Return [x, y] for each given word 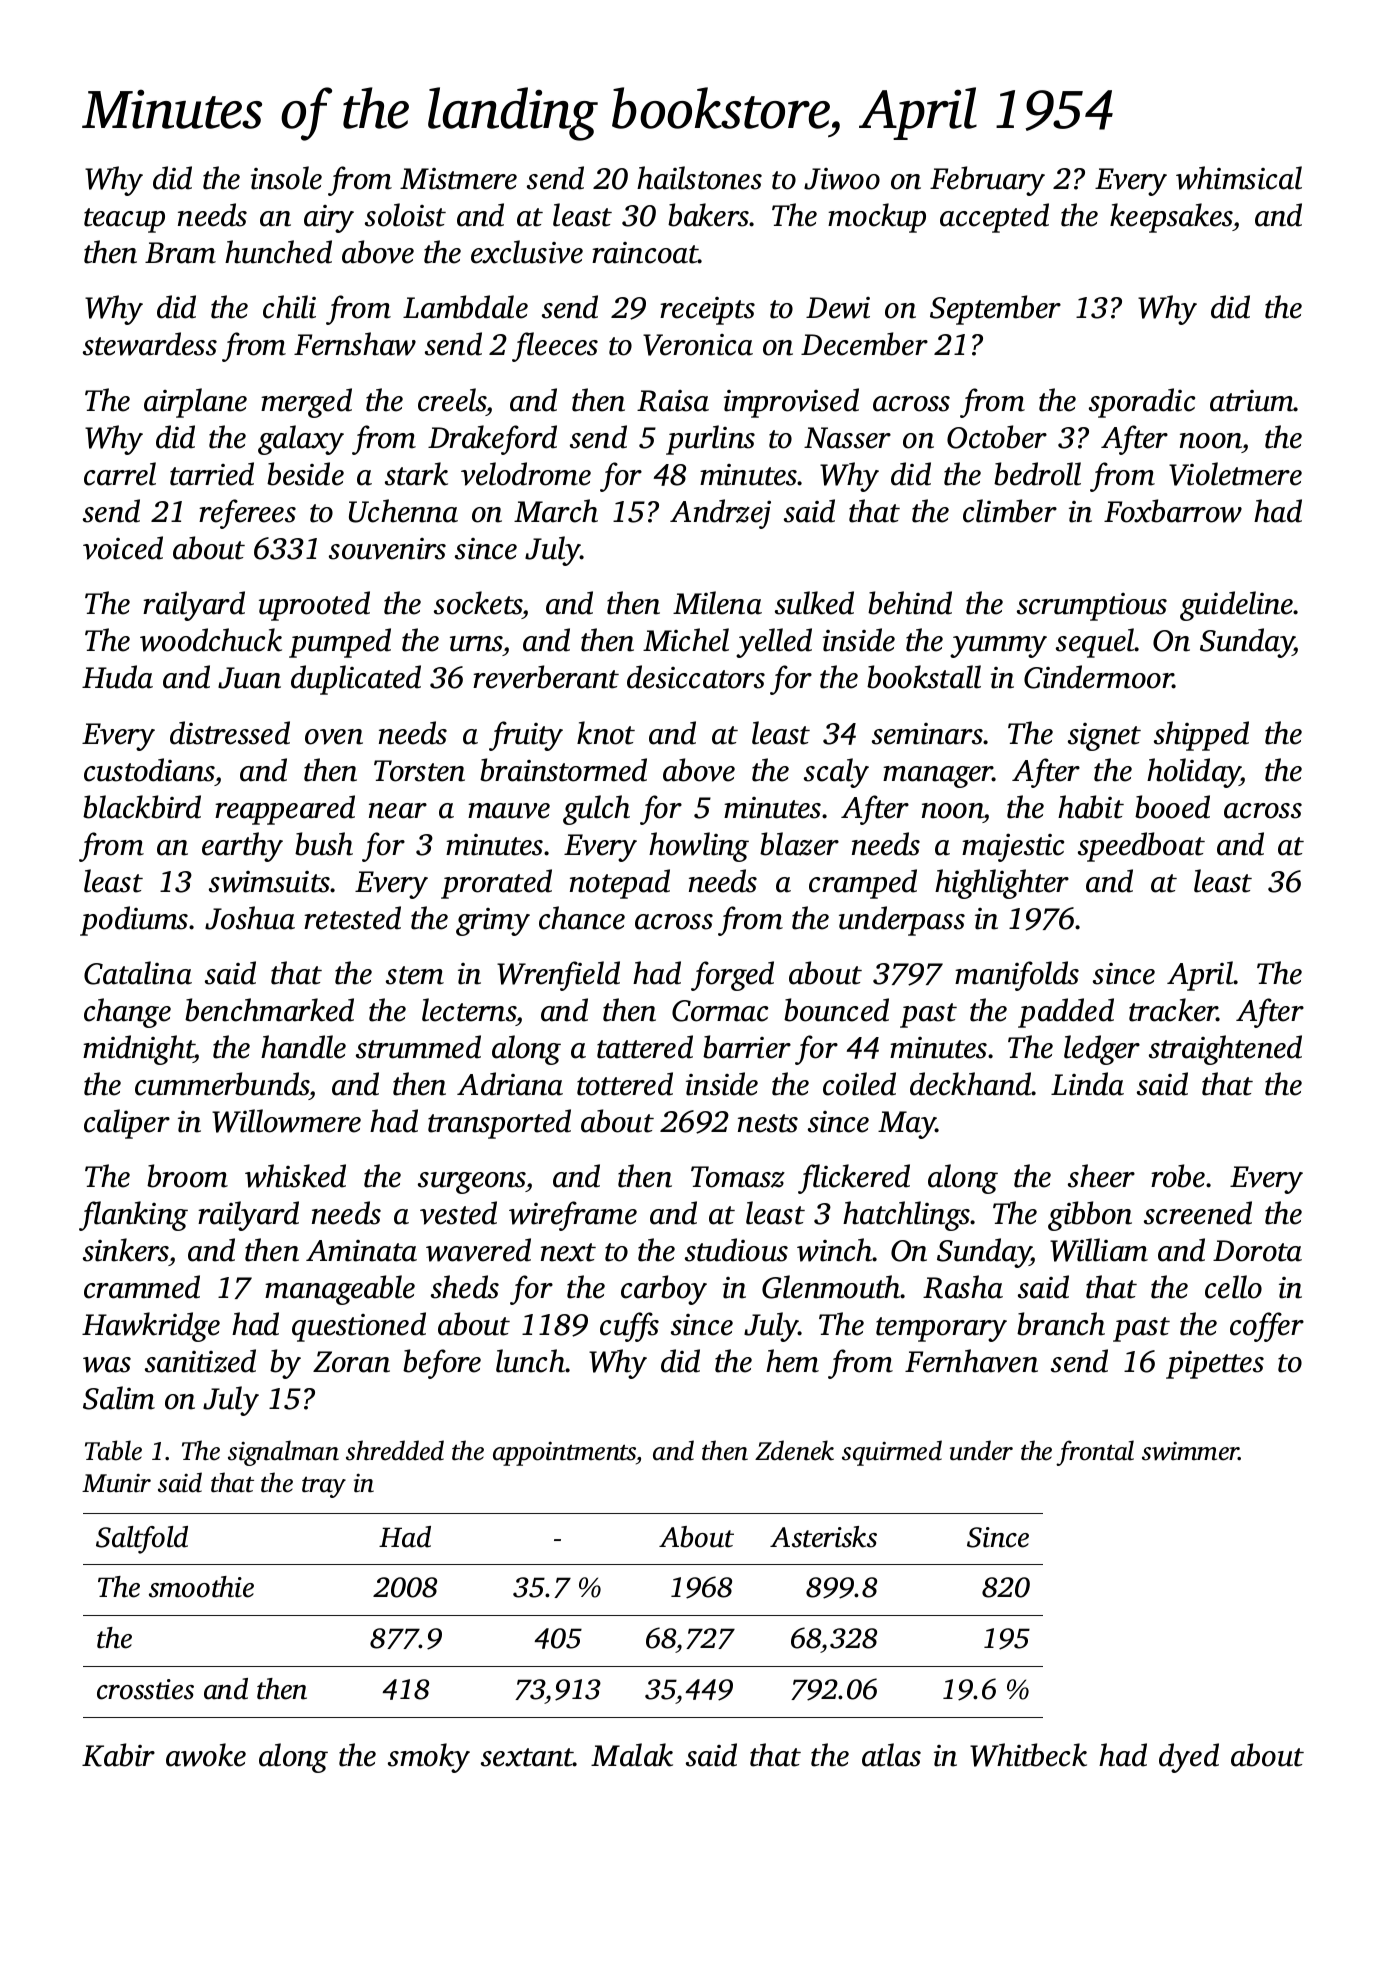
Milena [717, 603]
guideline [1237, 606]
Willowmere [286, 1121]
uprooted [314, 606]
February [987, 181]
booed [1172, 807]
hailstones [699, 178]
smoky [429, 1758]
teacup [124, 220]
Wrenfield [558, 976]
